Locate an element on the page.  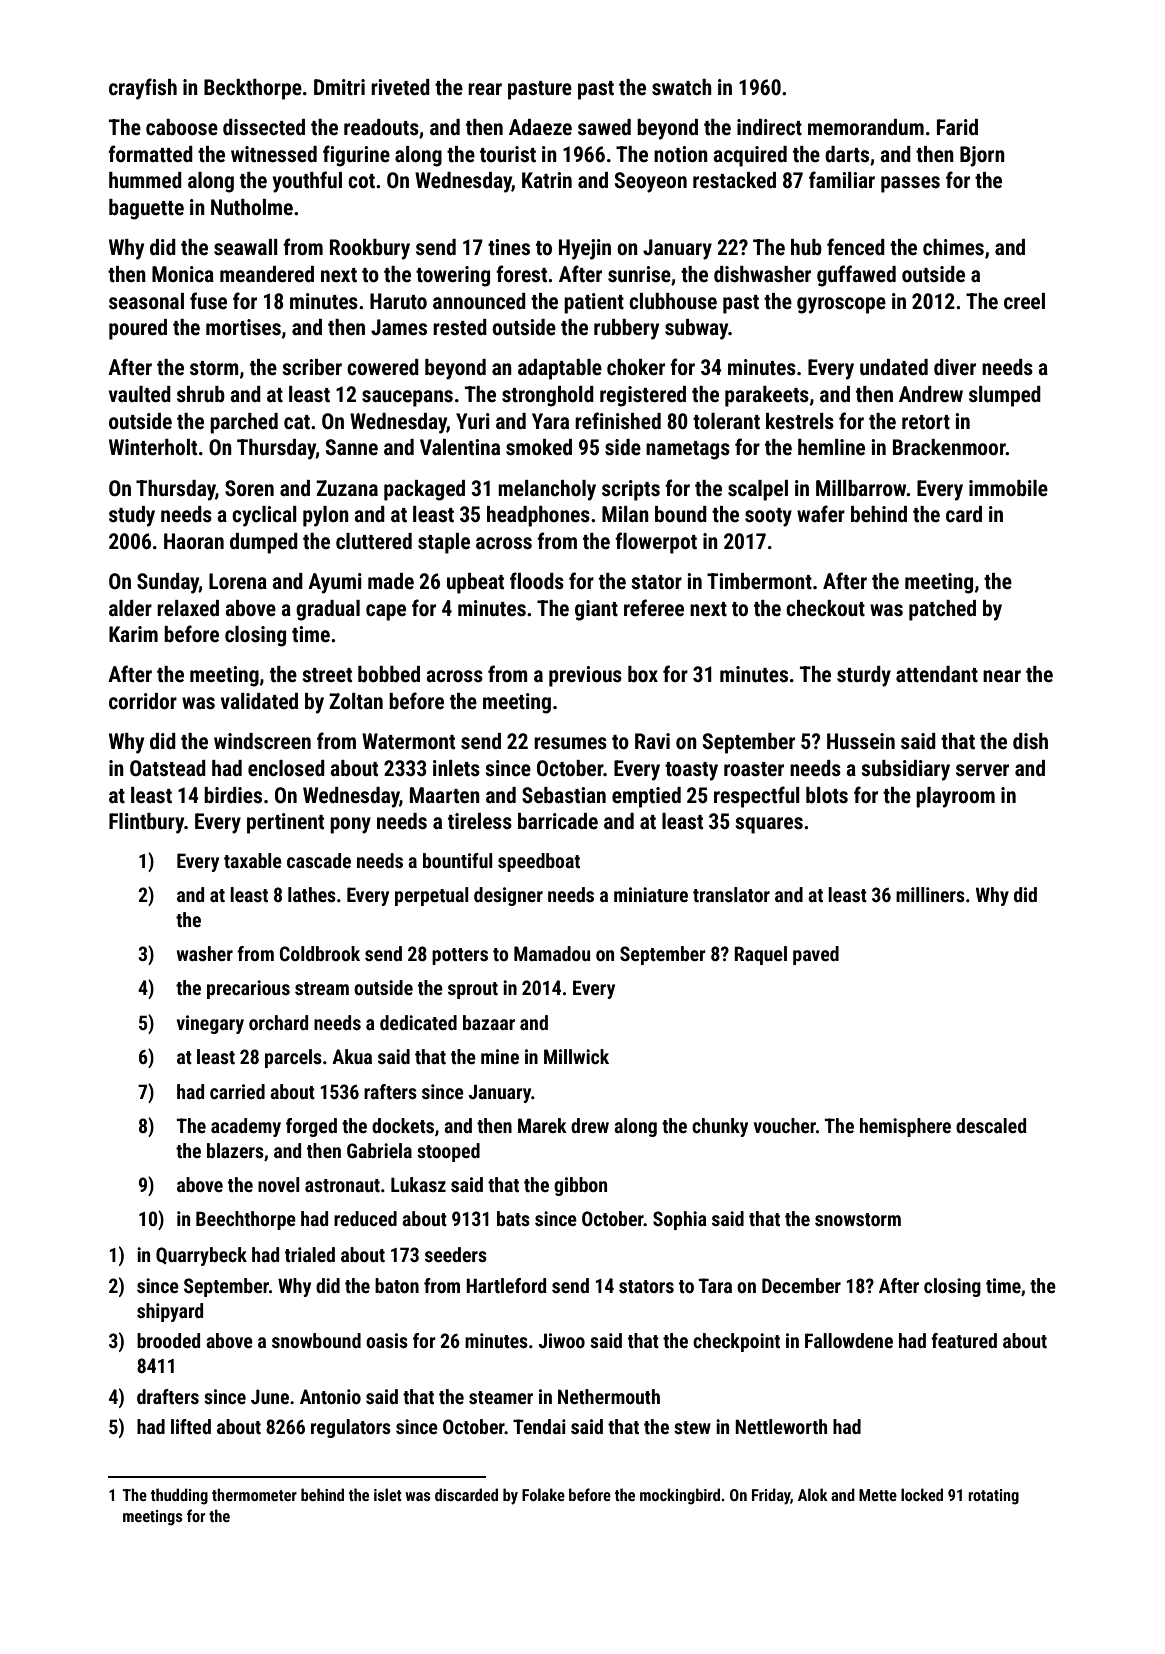
descaled is located at coordinates (991, 1125).
